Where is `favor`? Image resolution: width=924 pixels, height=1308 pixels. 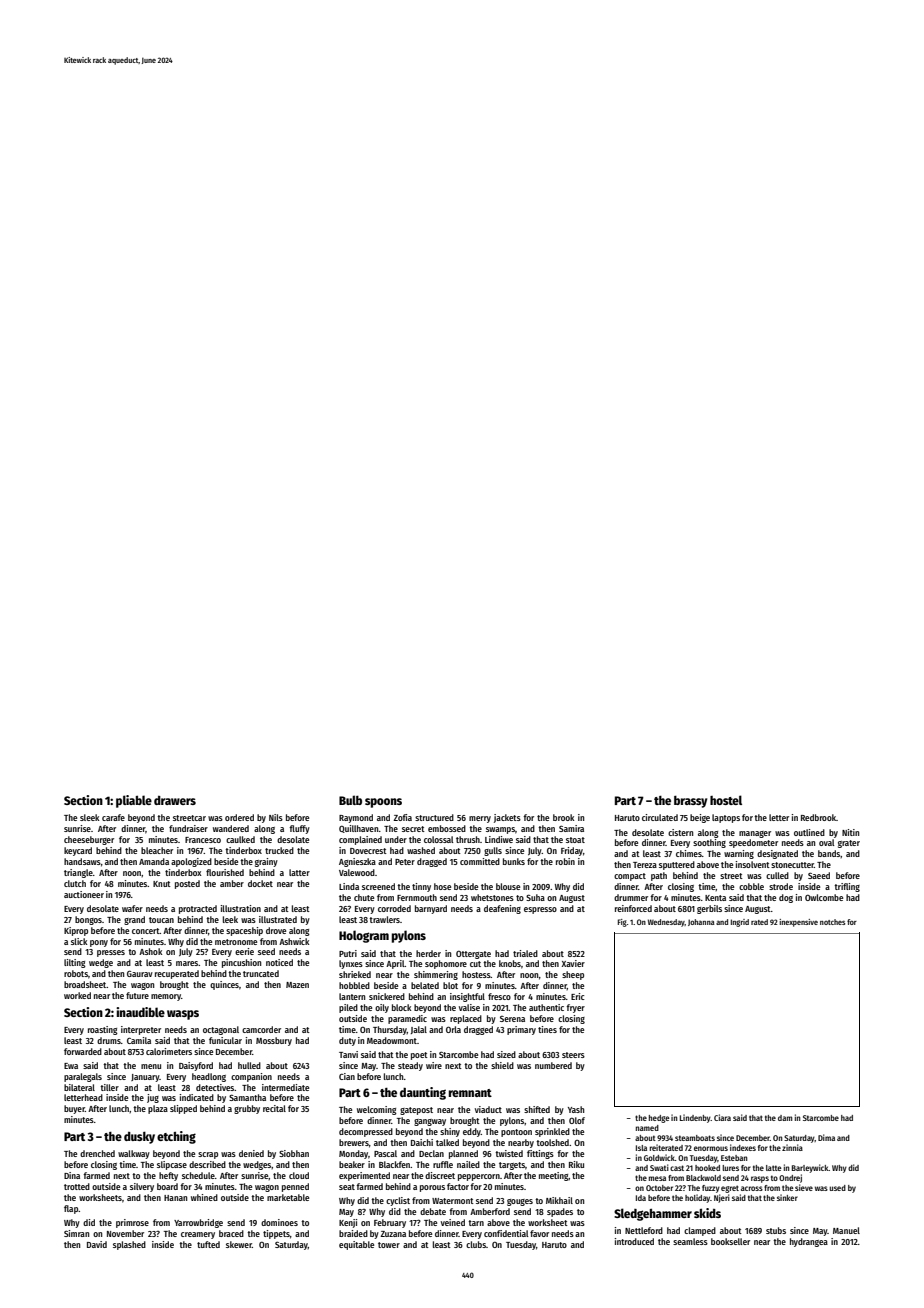
favor is located at coordinates (539, 1233).
